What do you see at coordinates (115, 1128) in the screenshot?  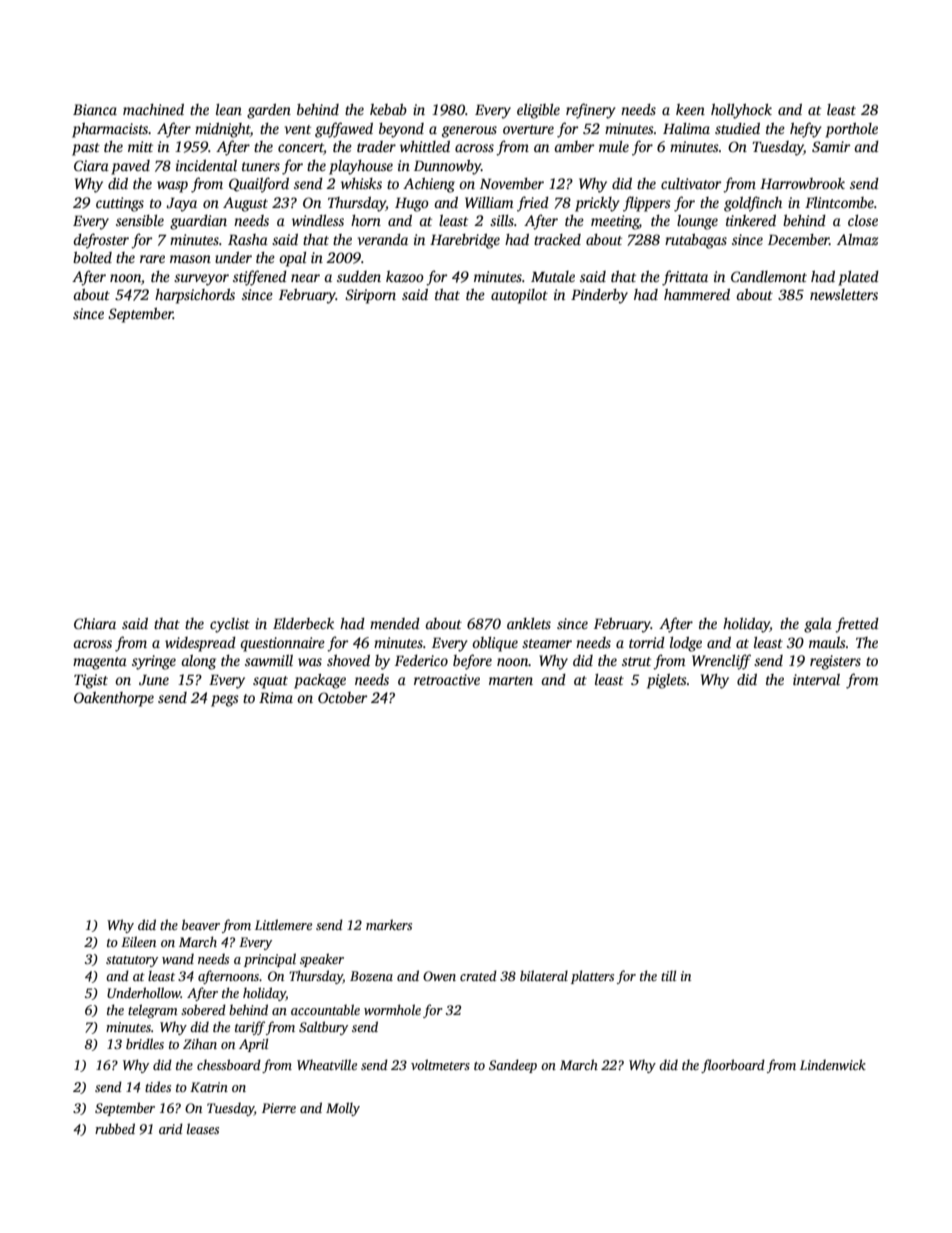 I see `rubbed` at bounding box center [115, 1128].
